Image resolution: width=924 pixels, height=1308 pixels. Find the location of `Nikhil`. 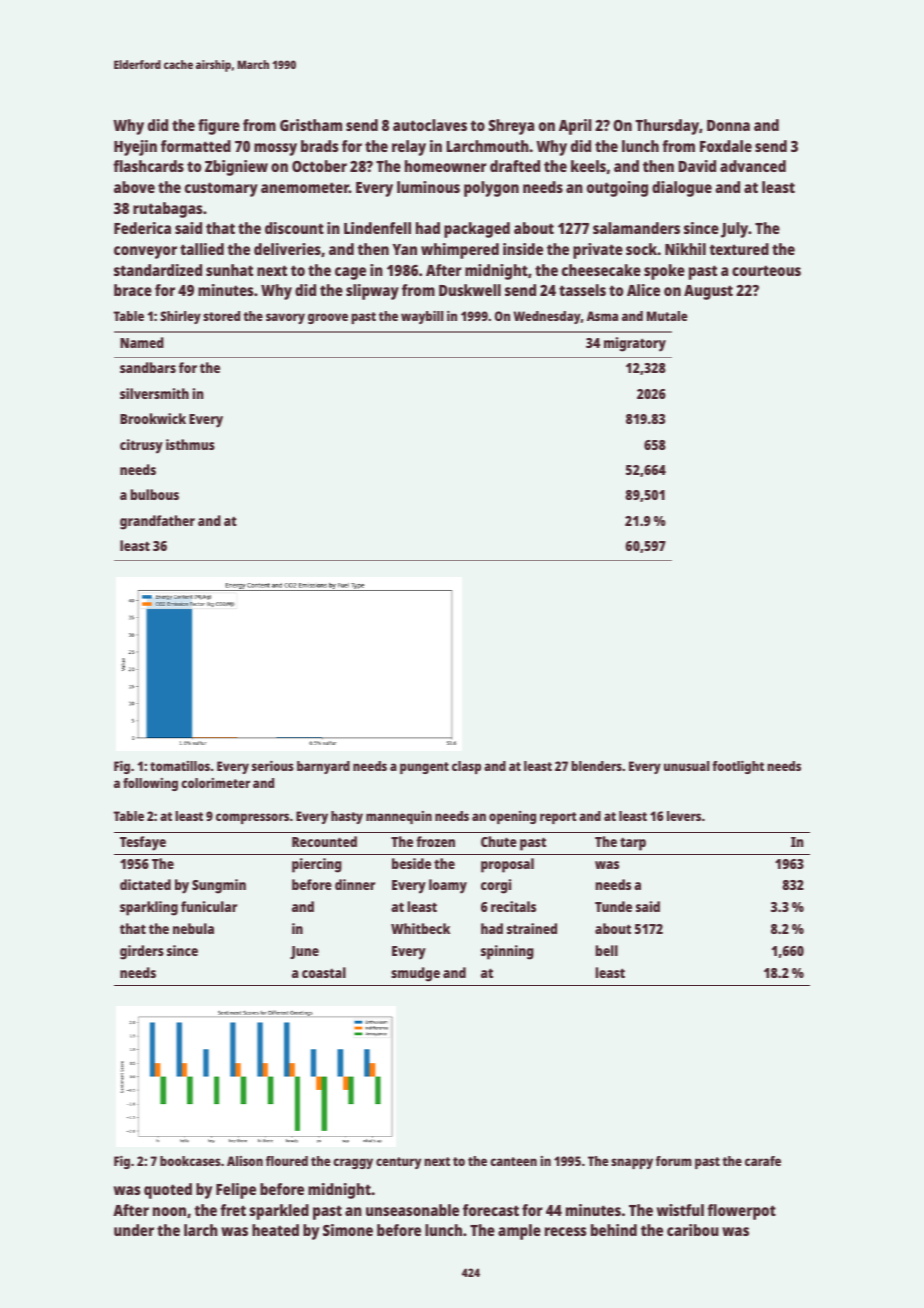

Nikhil is located at coordinates (685, 249).
